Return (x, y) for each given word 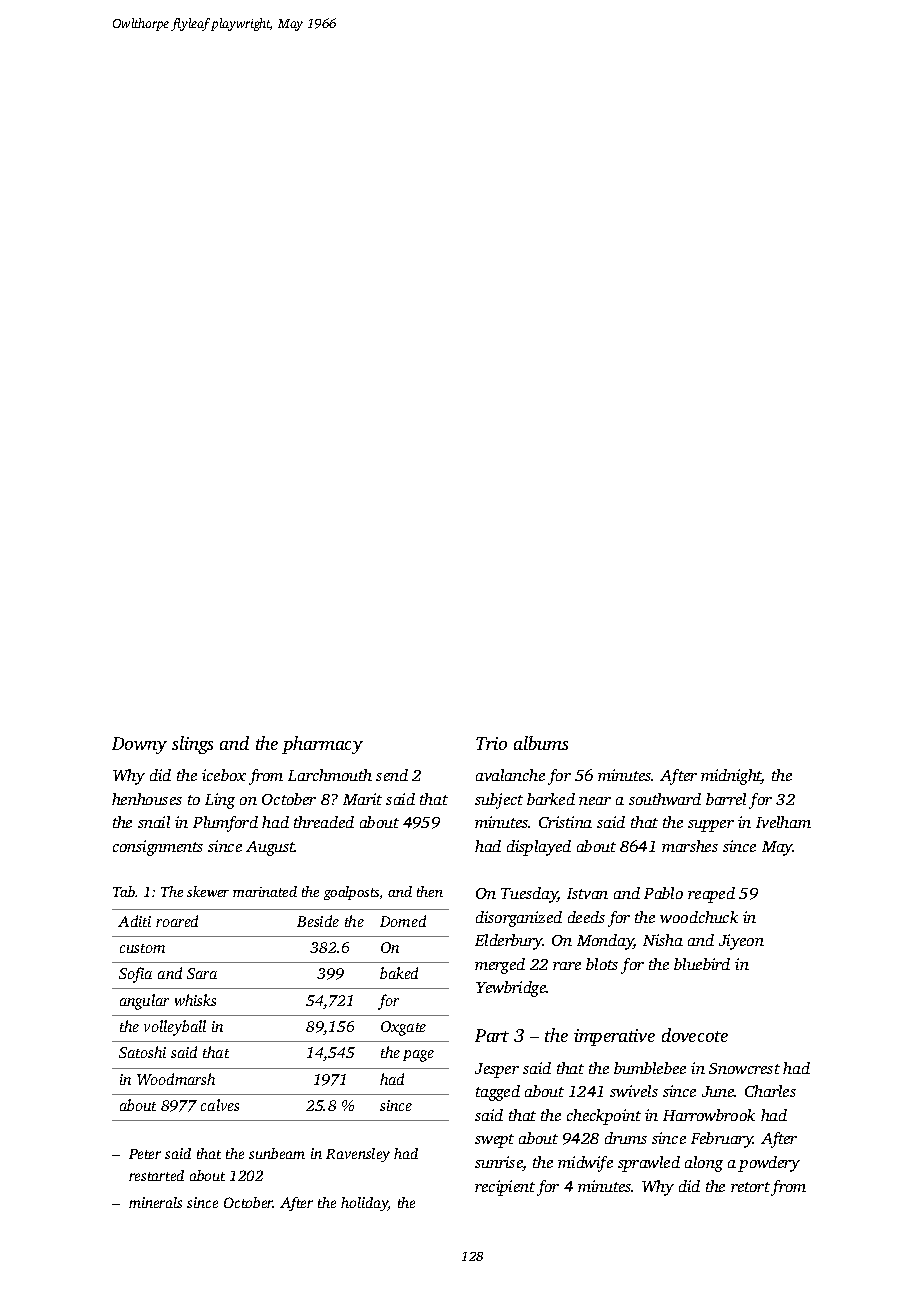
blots (602, 964)
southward (665, 799)
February (722, 1140)
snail (154, 822)
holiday (365, 1204)
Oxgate (403, 1028)
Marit (362, 799)
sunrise (499, 1163)
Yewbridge (511, 989)
